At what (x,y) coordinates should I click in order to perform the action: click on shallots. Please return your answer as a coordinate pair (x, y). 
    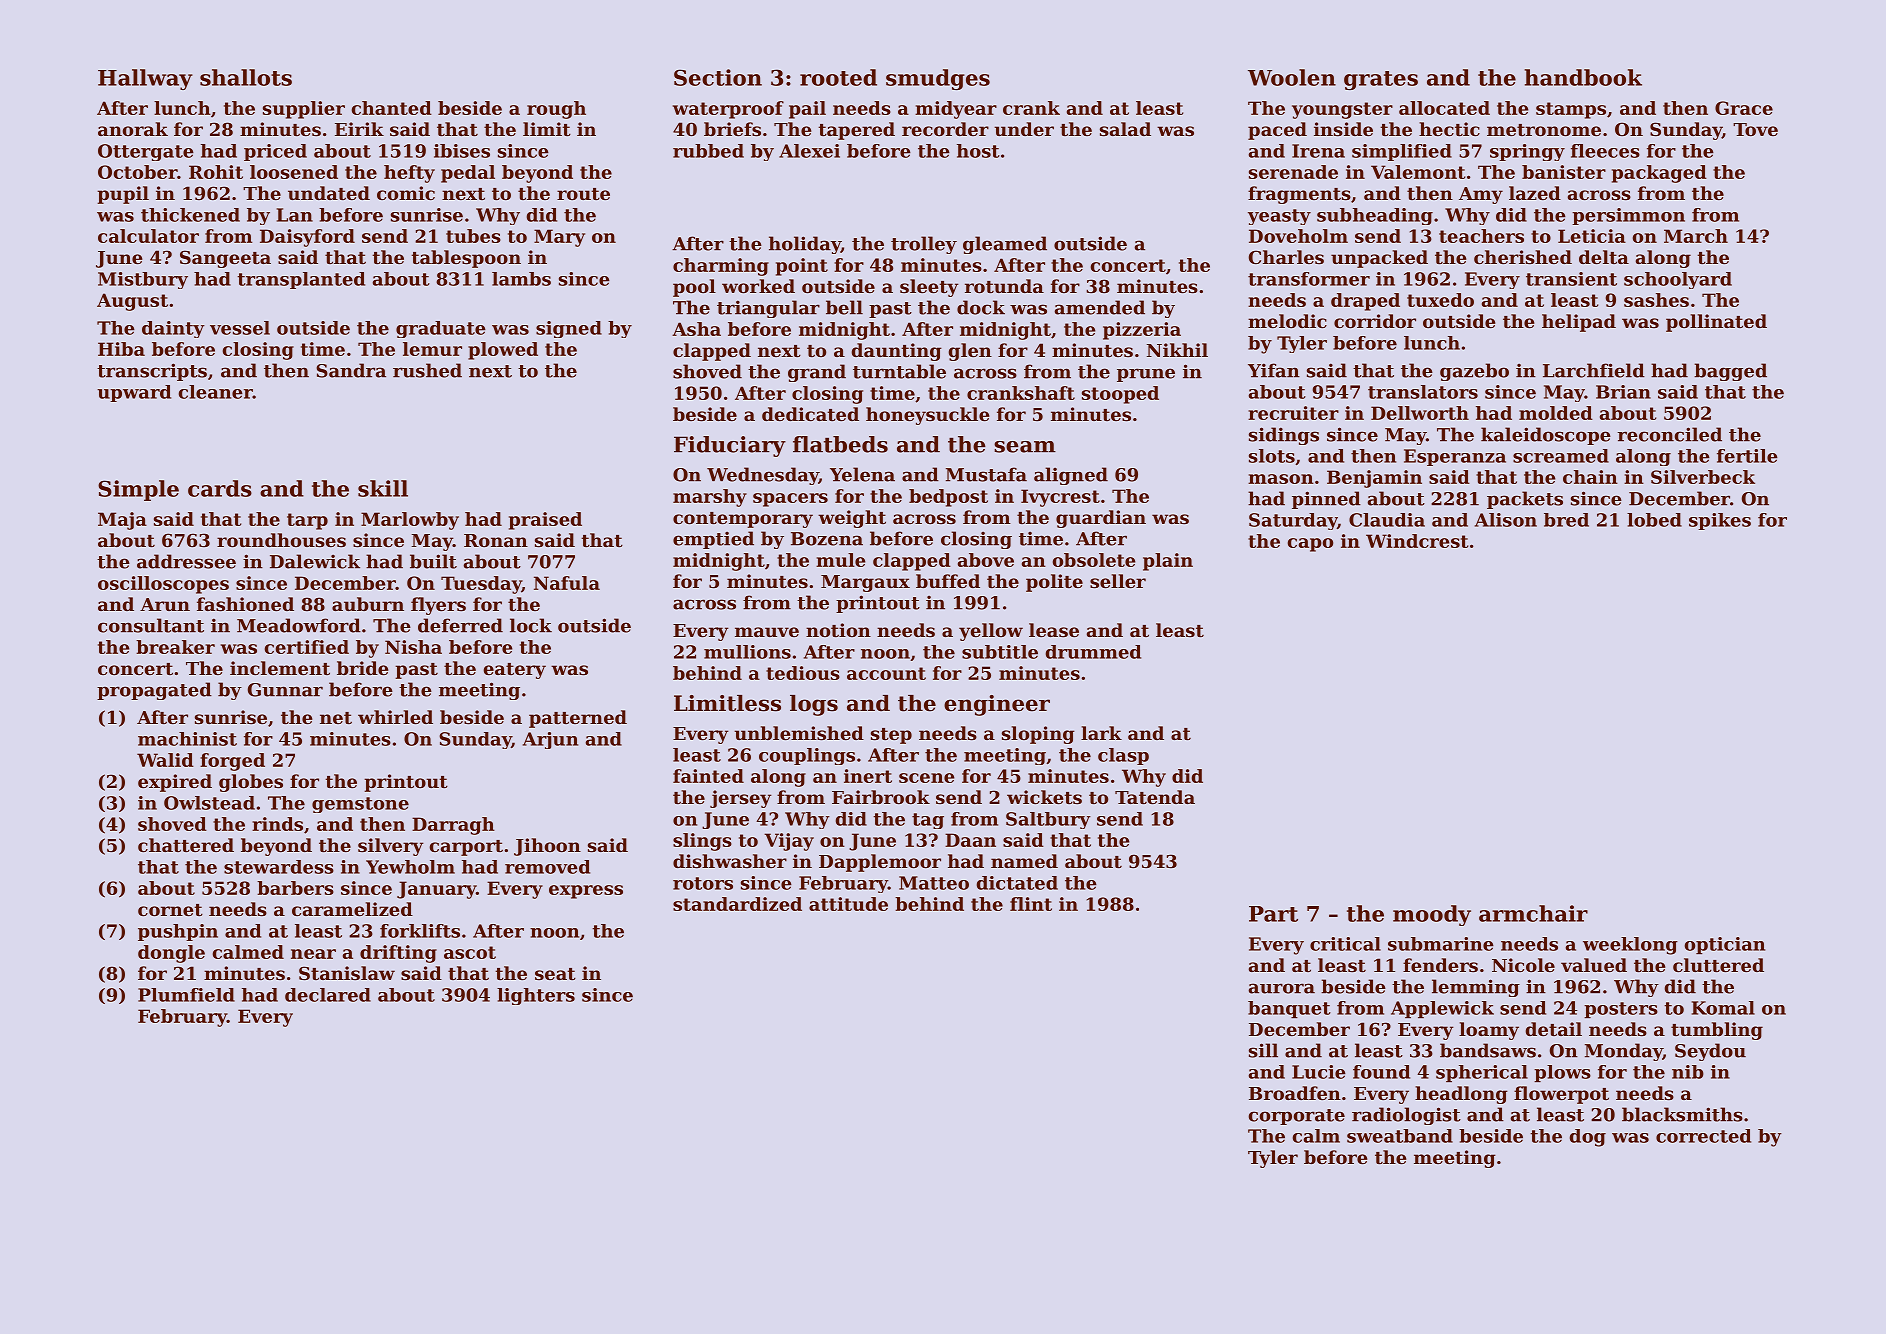
    Looking at the image, I should click on (246, 77).
